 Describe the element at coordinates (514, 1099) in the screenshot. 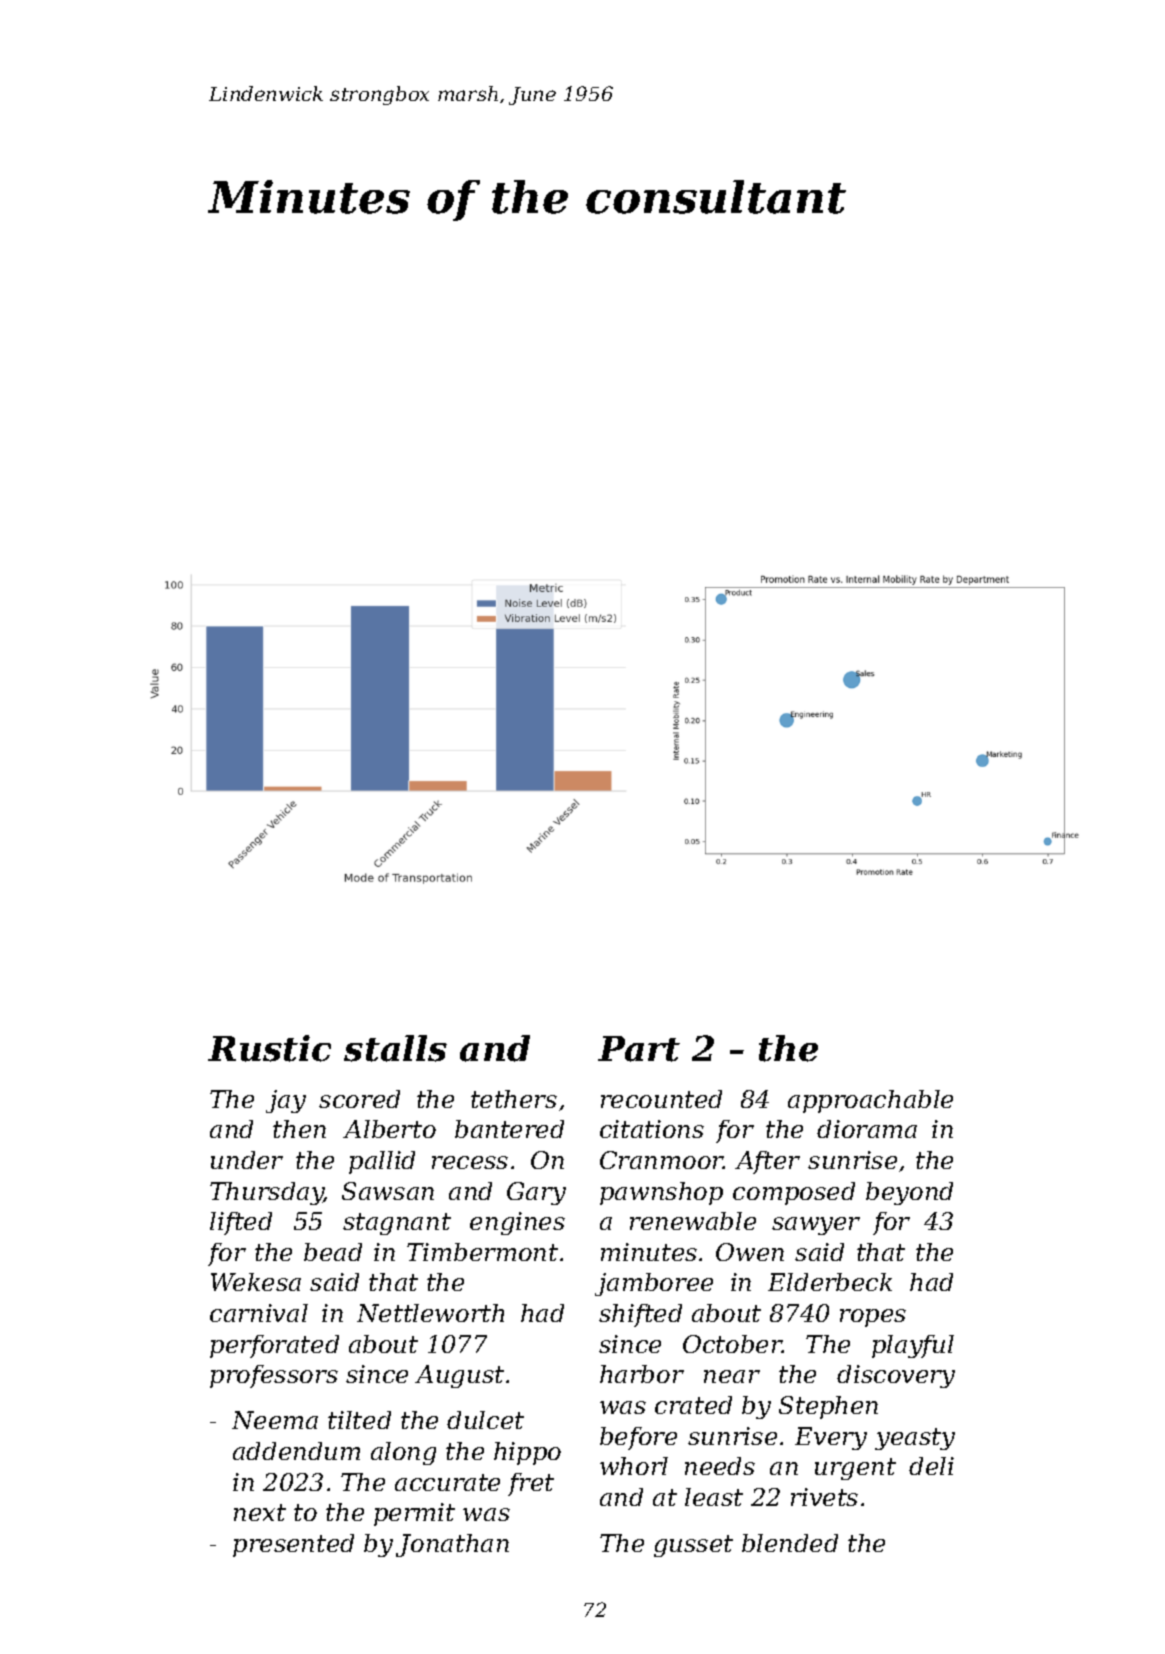

I see `tethers` at that location.
